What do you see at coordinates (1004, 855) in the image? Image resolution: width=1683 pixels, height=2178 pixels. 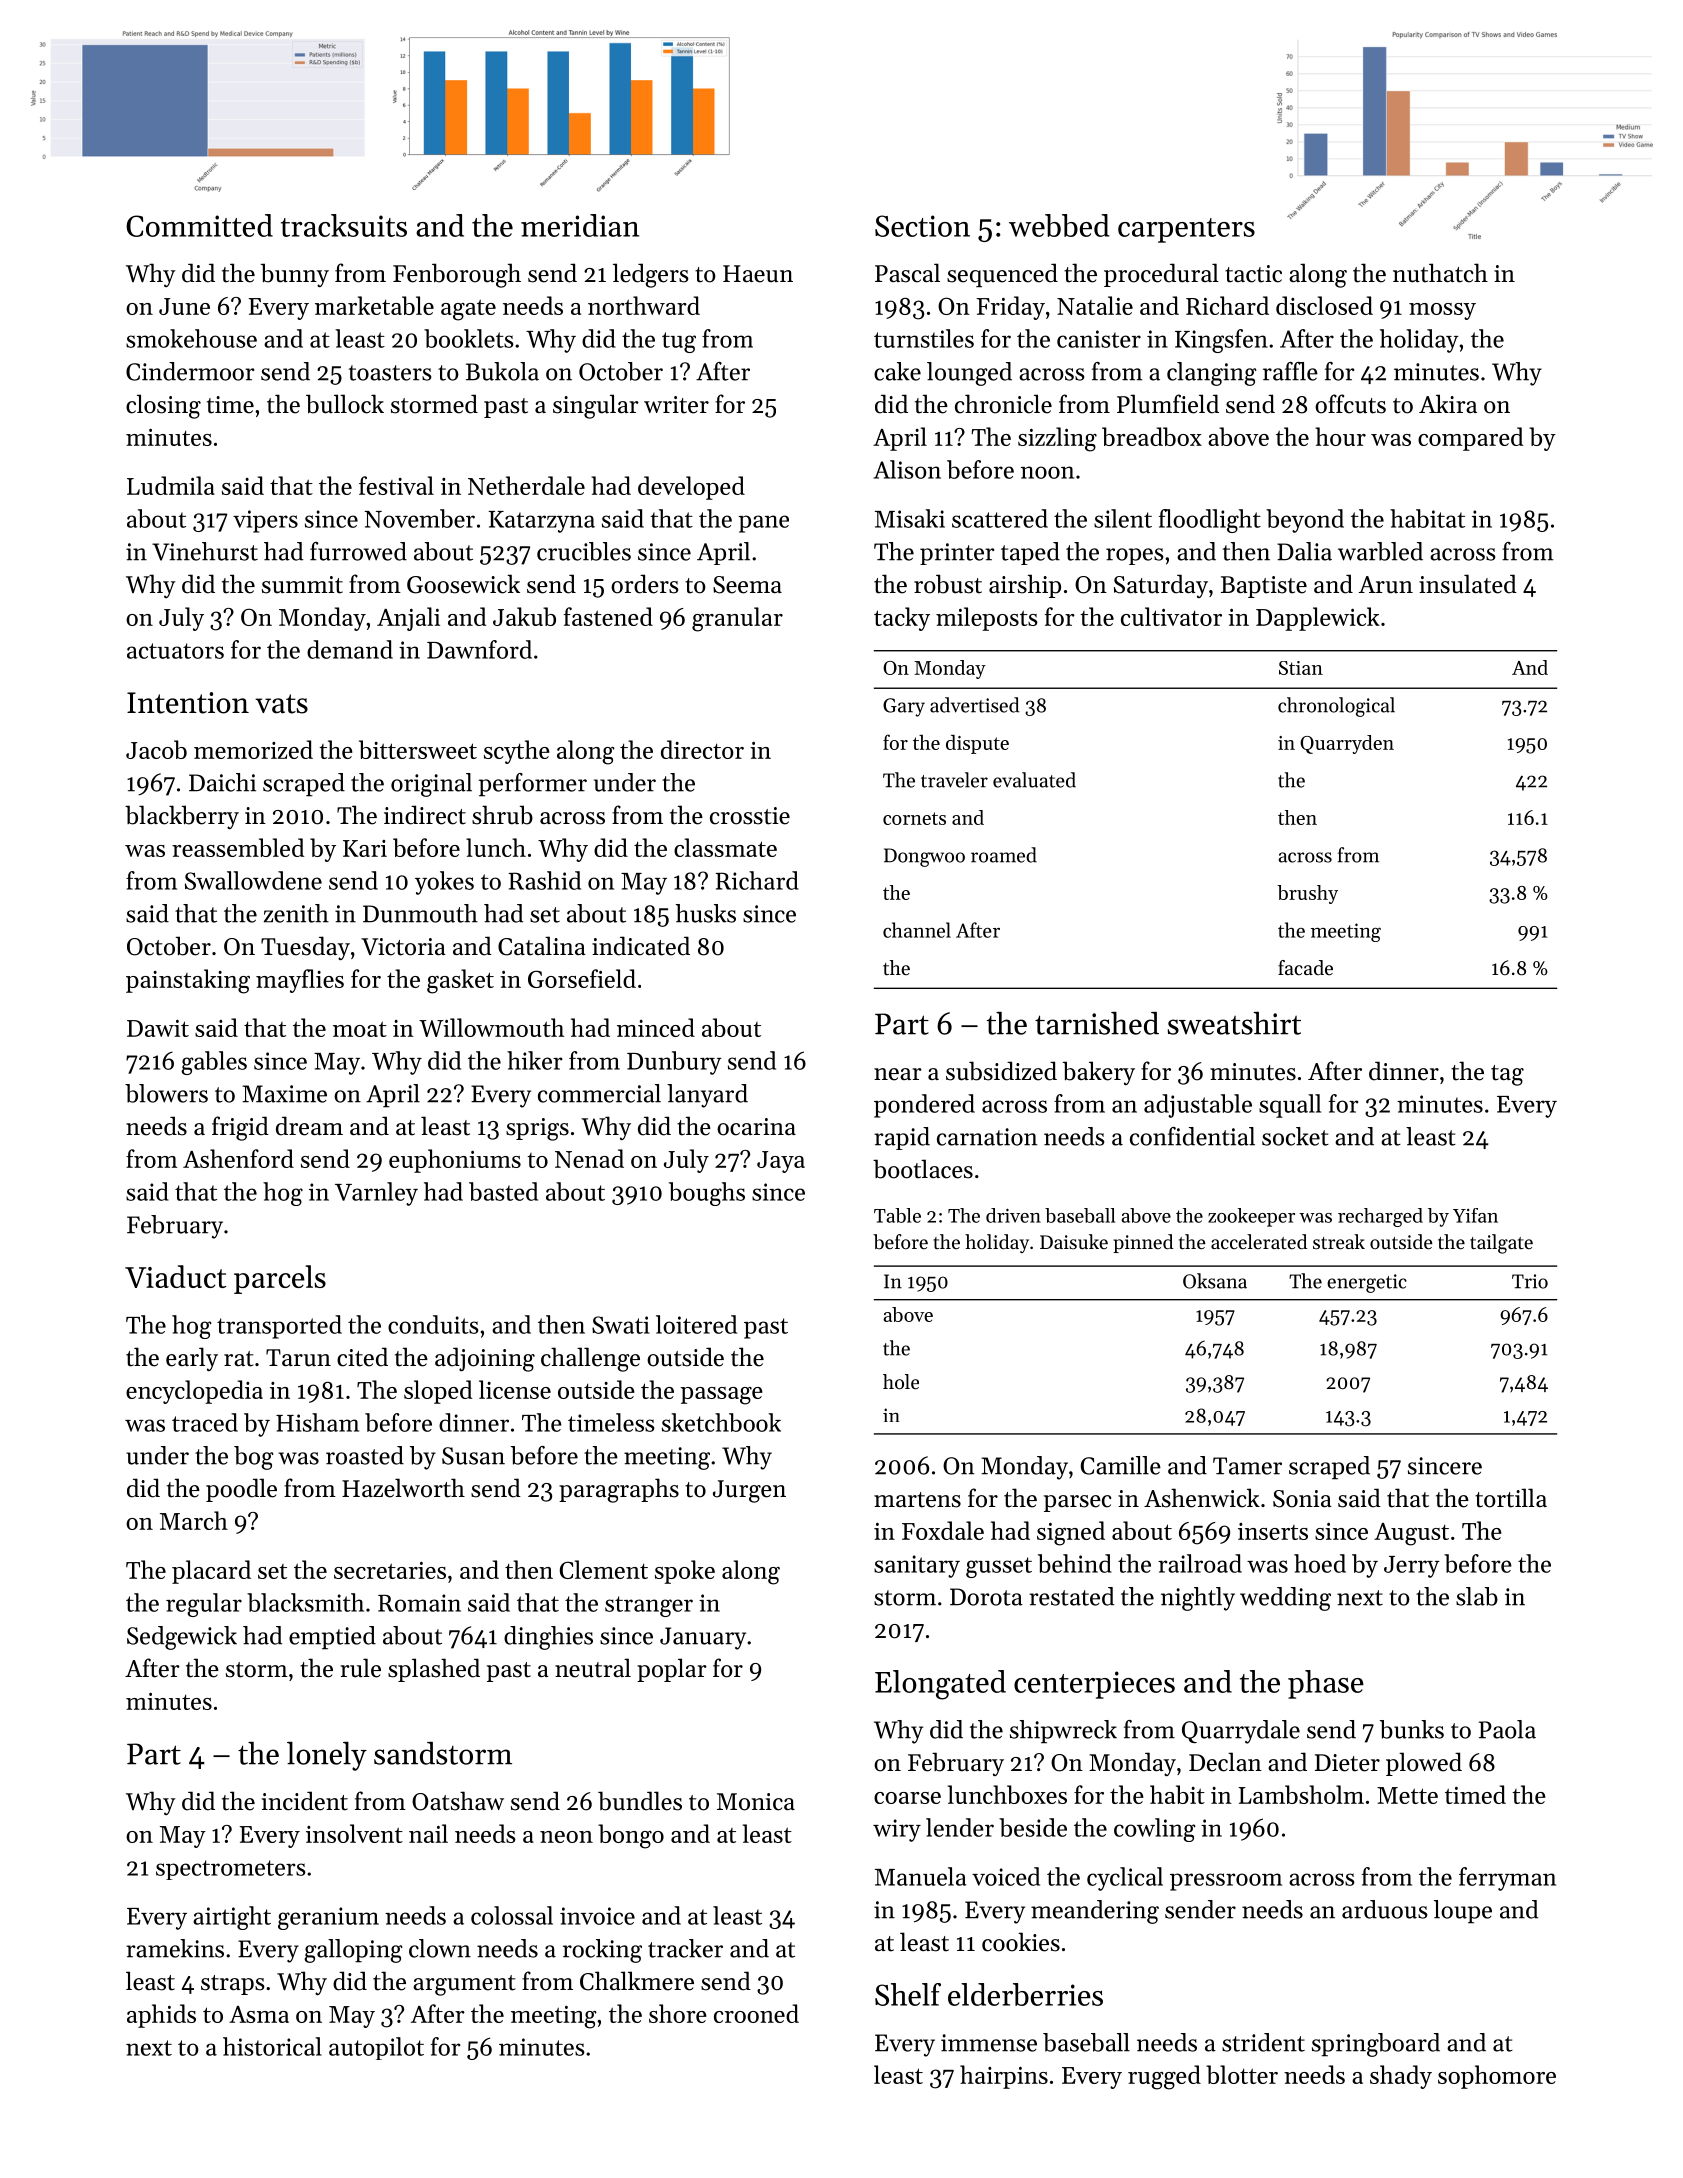 I see `roamed` at bounding box center [1004, 855].
